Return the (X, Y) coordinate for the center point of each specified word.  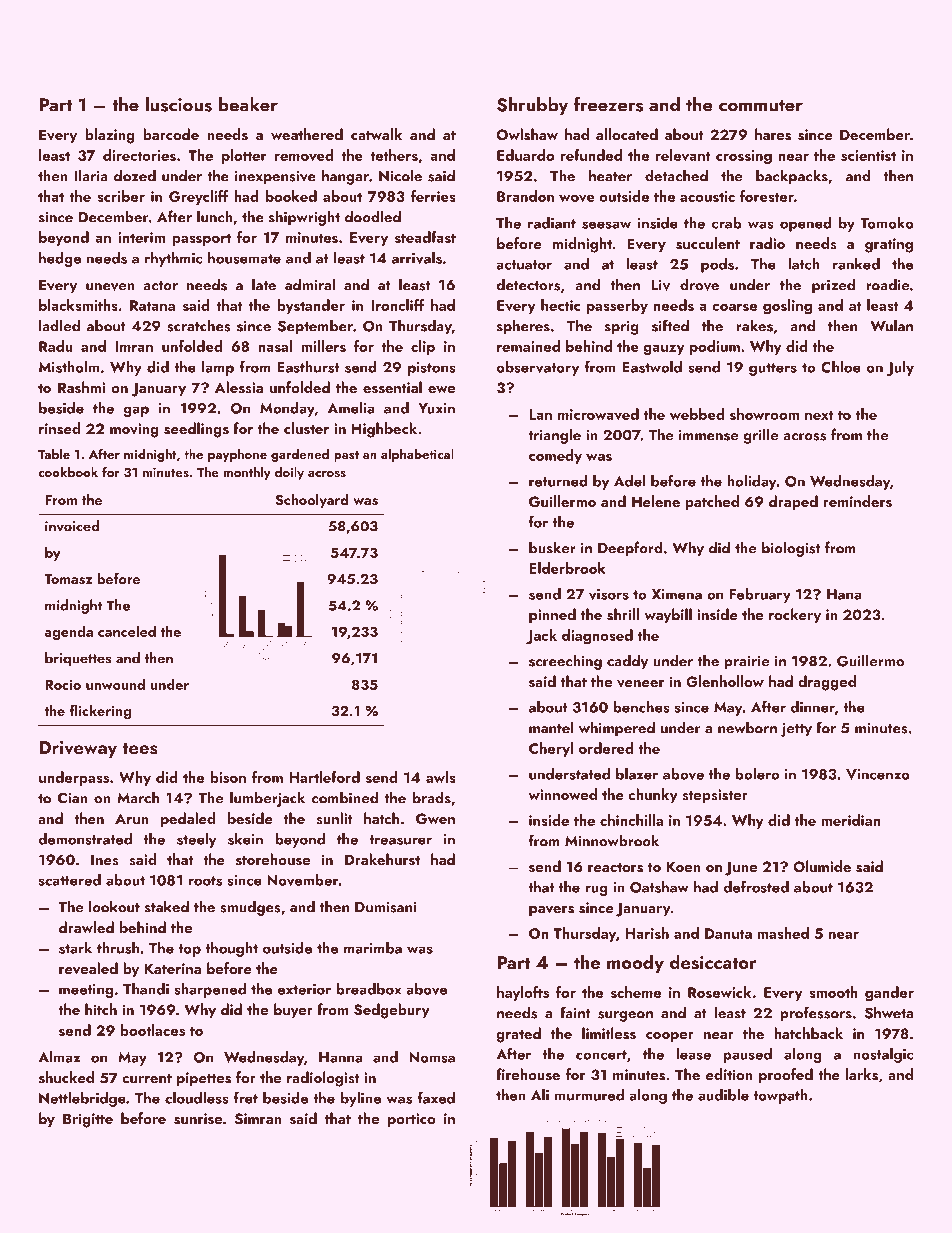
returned (558, 481)
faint (575, 1012)
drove (699, 284)
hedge (60, 259)
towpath (780, 1096)
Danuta (728, 933)
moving (134, 430)
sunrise (198, 1119)
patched (712, 503)
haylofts (523, 993)
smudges (250, 908)
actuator (524, 265)
